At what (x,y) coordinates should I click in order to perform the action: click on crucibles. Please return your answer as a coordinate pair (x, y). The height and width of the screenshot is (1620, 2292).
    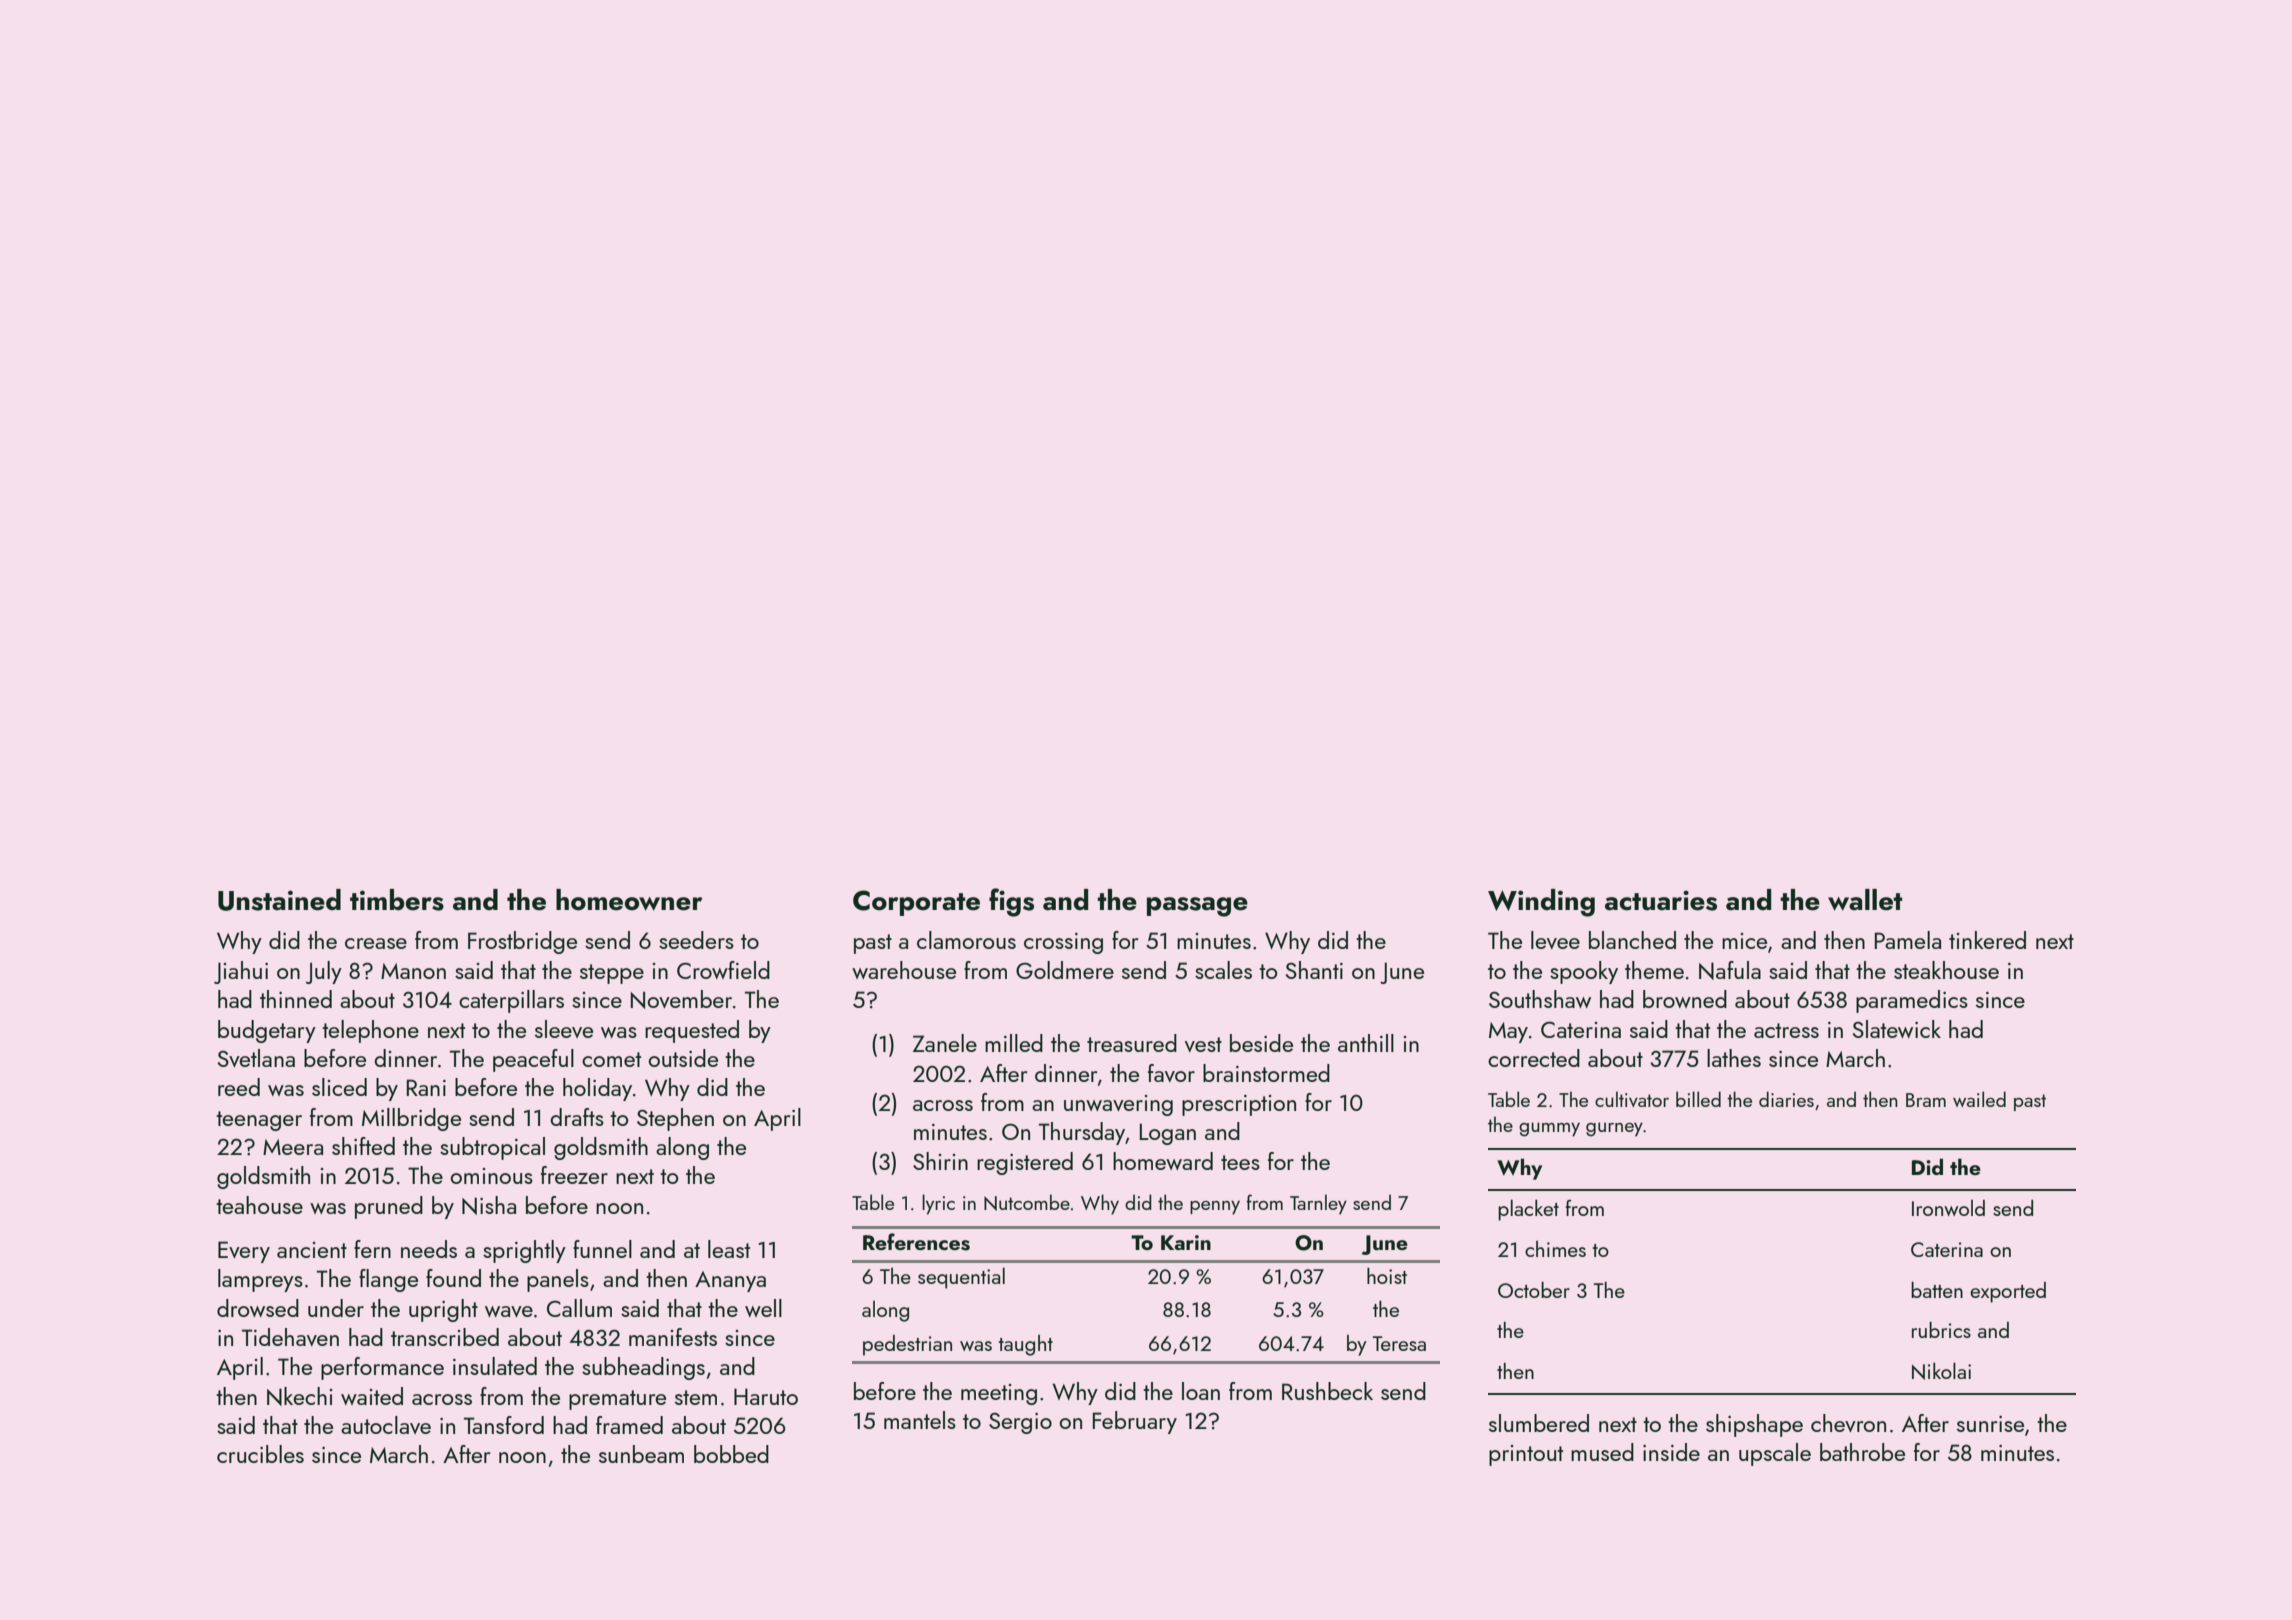
    Looking at the image, I should click on (260, 1454).
